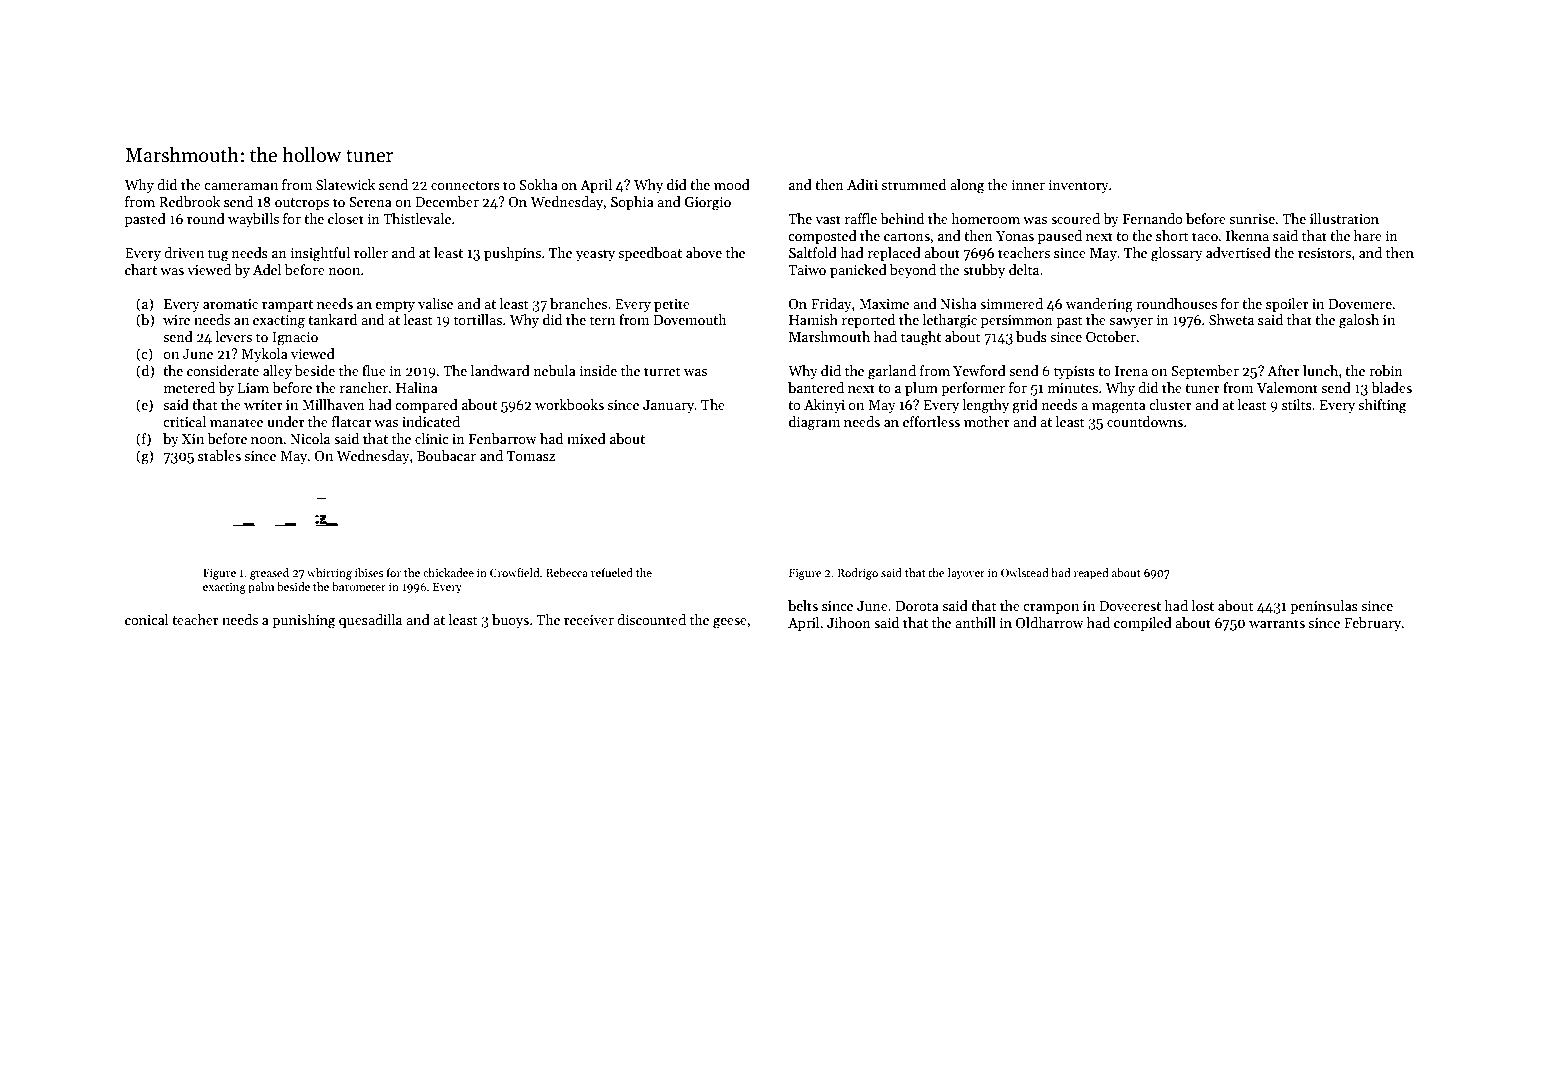 This image has height=1091, width=1543. I want to click on reaped, so click(1091, 574).
